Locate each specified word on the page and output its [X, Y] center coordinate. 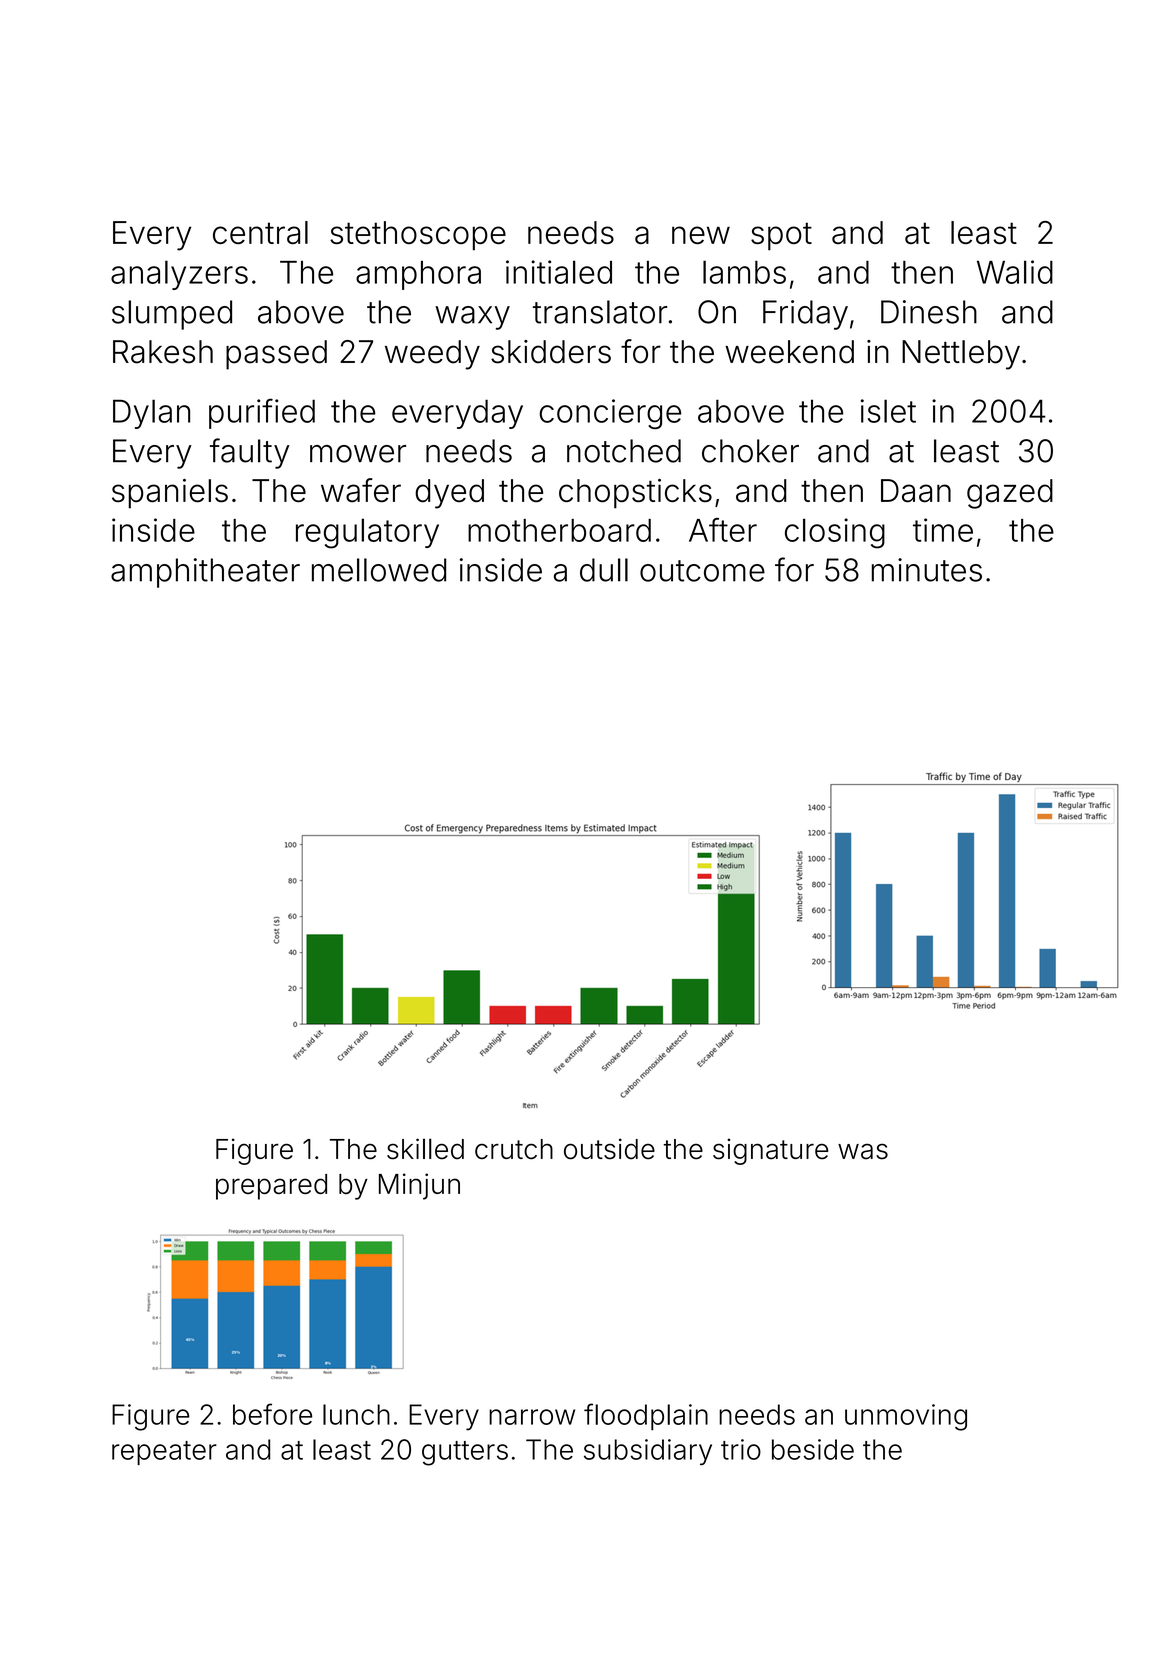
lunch [356, 1414]
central [260, 232]
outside [609, 1149]
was [863, 1152]
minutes [927, 570]
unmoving [906, 1417]
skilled [425, 1149]
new [701, 235]
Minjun [419, 1186]
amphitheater [205, 573]
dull [604, 570]
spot [781, 236]
